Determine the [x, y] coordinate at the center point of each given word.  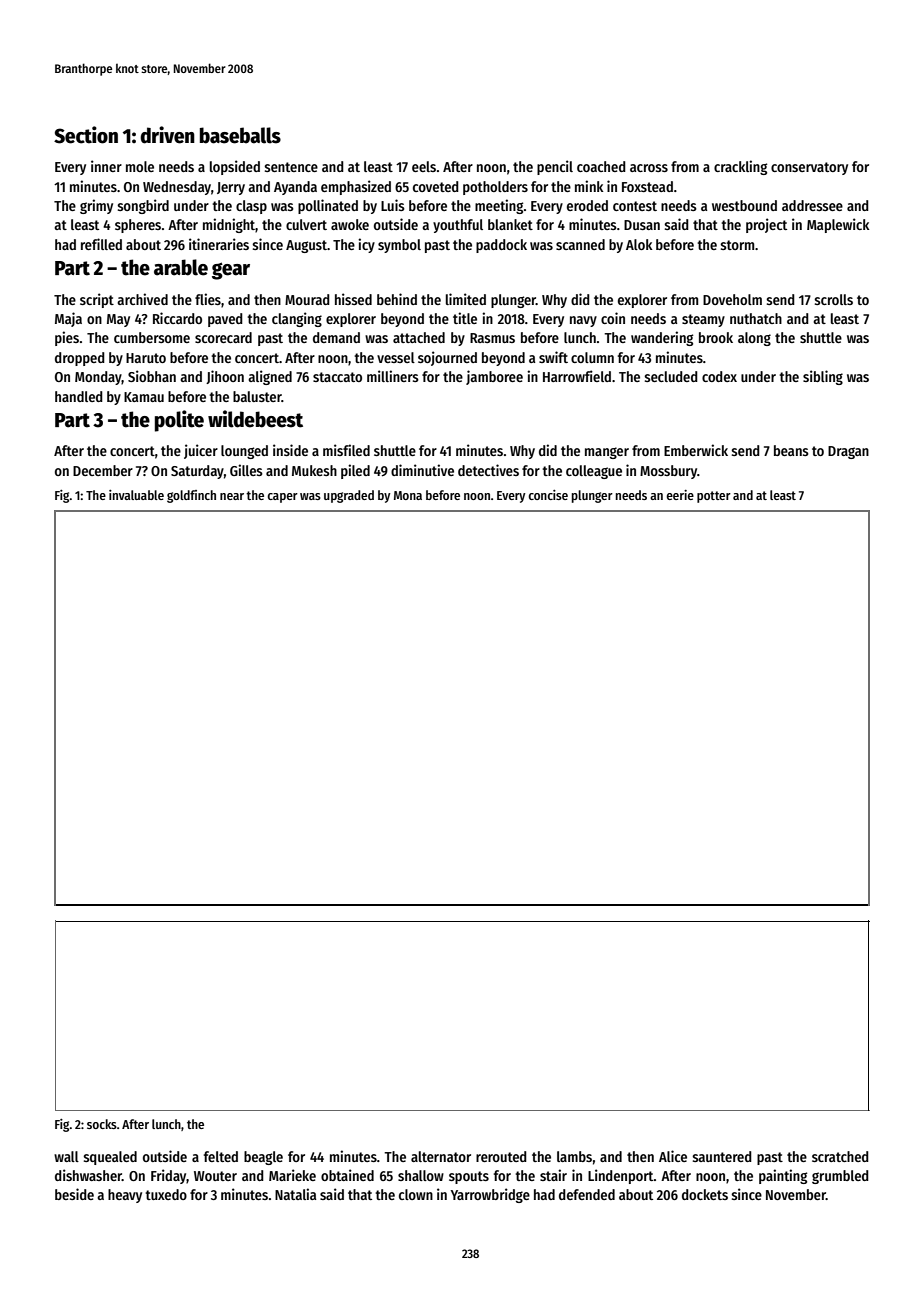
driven [167, 135]
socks [102, 1124]
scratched [840, 1156]
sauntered [722, 1156]
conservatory [809, 168]
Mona [408, 495]
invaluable [136, 495]
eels [424, 166]
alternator [441, 1156]
